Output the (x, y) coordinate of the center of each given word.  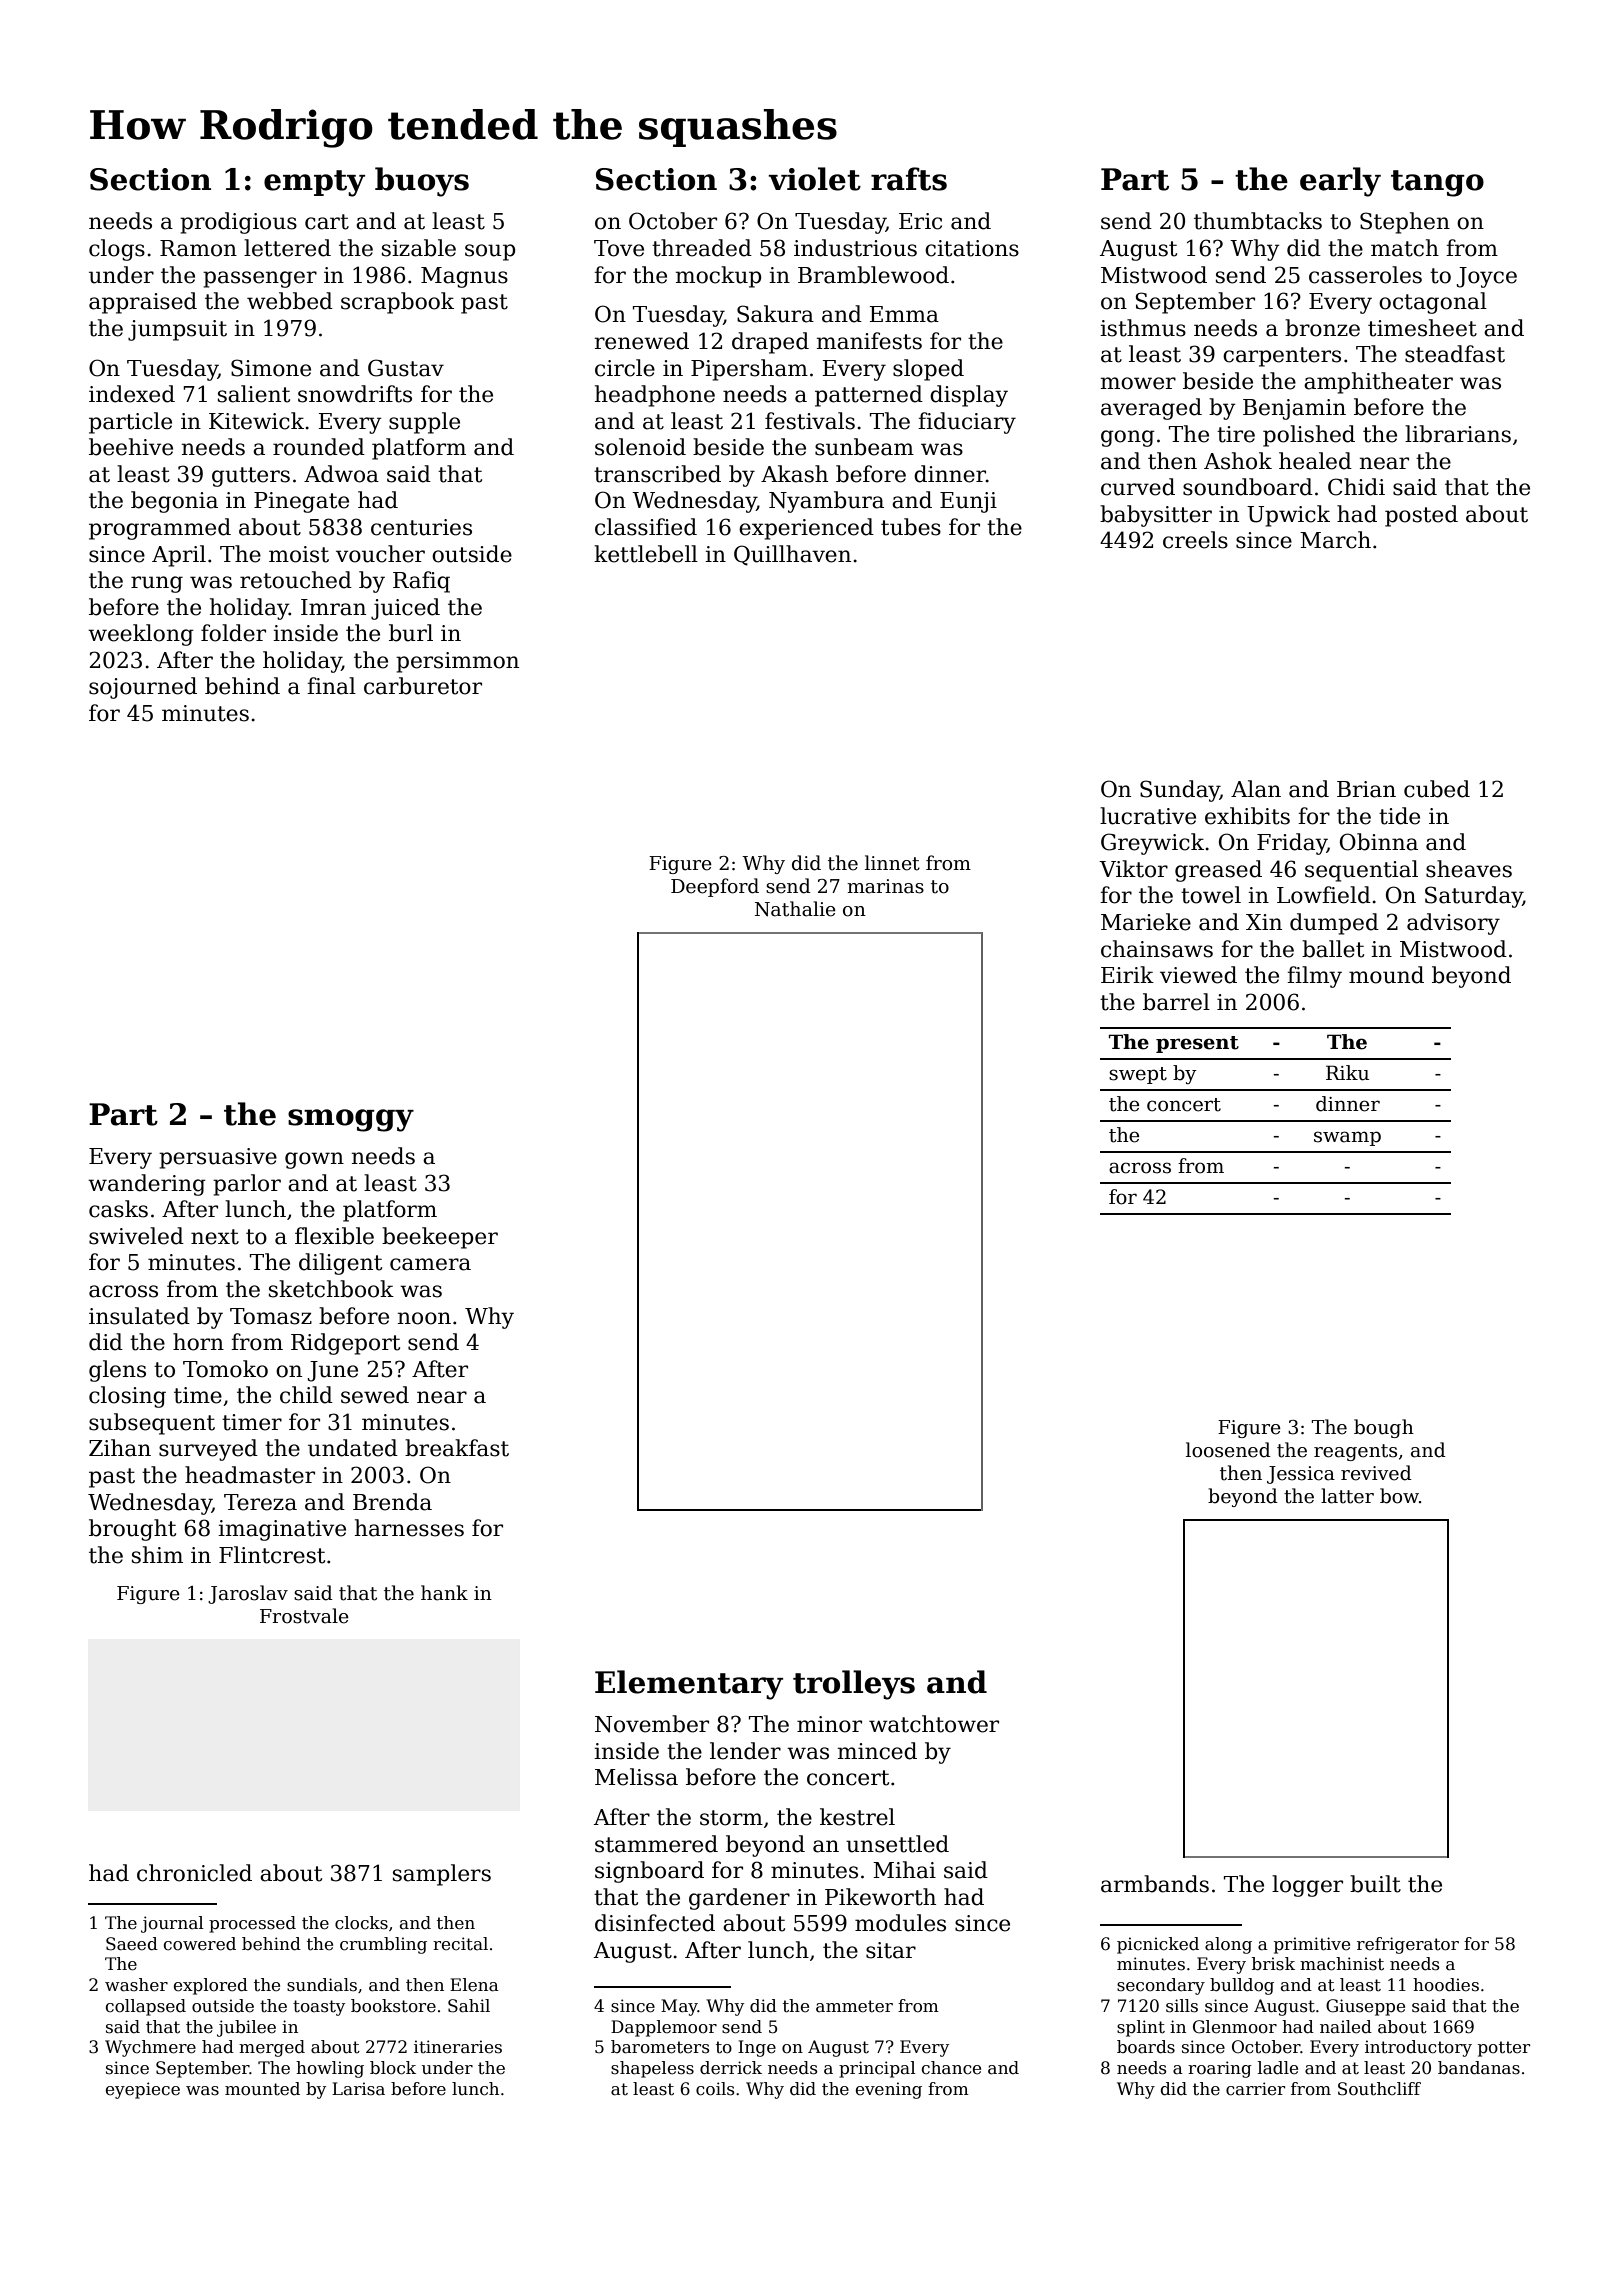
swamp (1347, 1138)
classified (646, 527)
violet (814, 179)
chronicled (194, 1873)
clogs (117, 250)
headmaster (250, 1475)
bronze (1322, 328)
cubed (1437, 789)
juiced (405, 609)
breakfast (457, 1448)
